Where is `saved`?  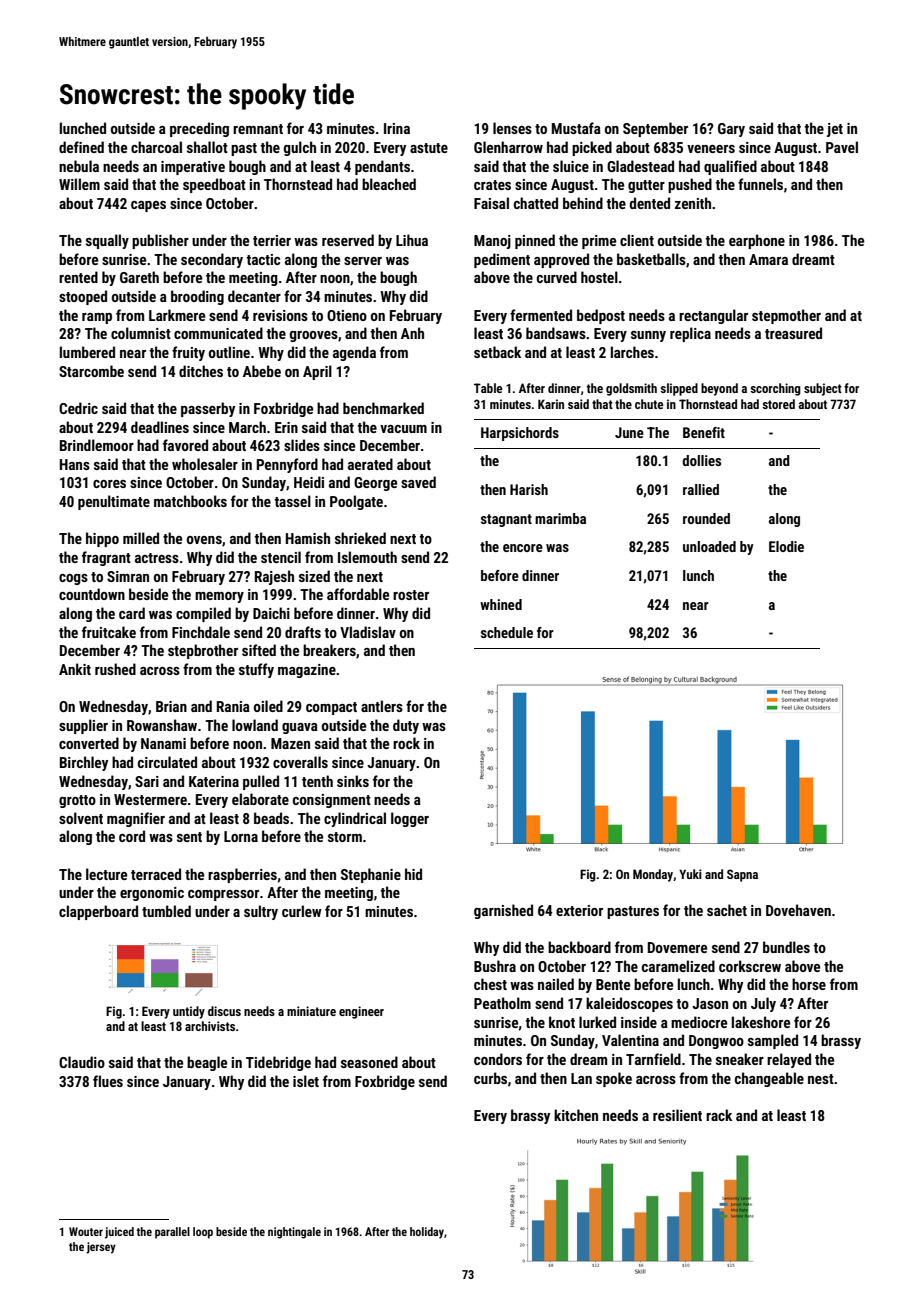
saved is located at coordinates (418, 482).
